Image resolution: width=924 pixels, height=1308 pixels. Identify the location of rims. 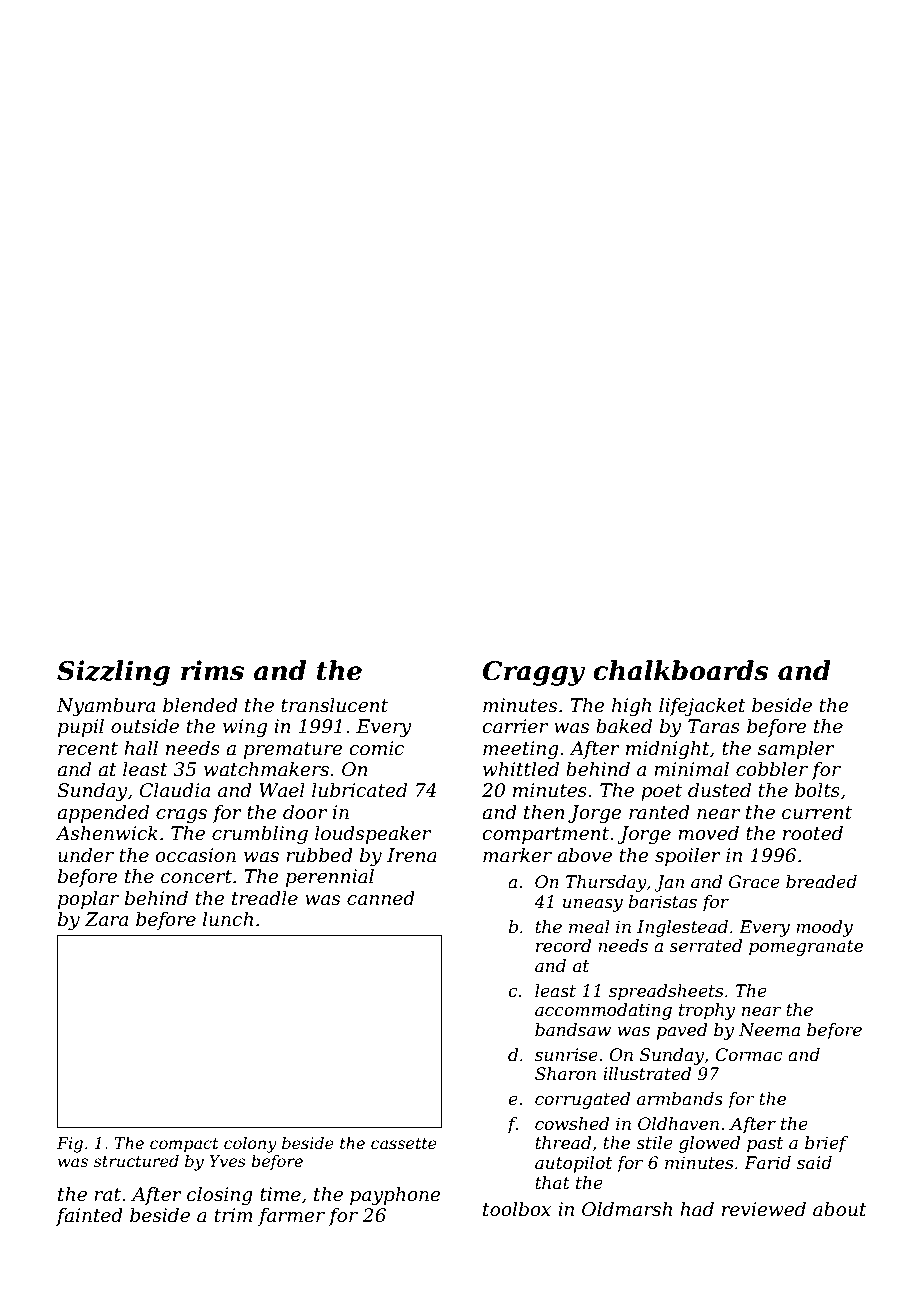
(212, 670).
